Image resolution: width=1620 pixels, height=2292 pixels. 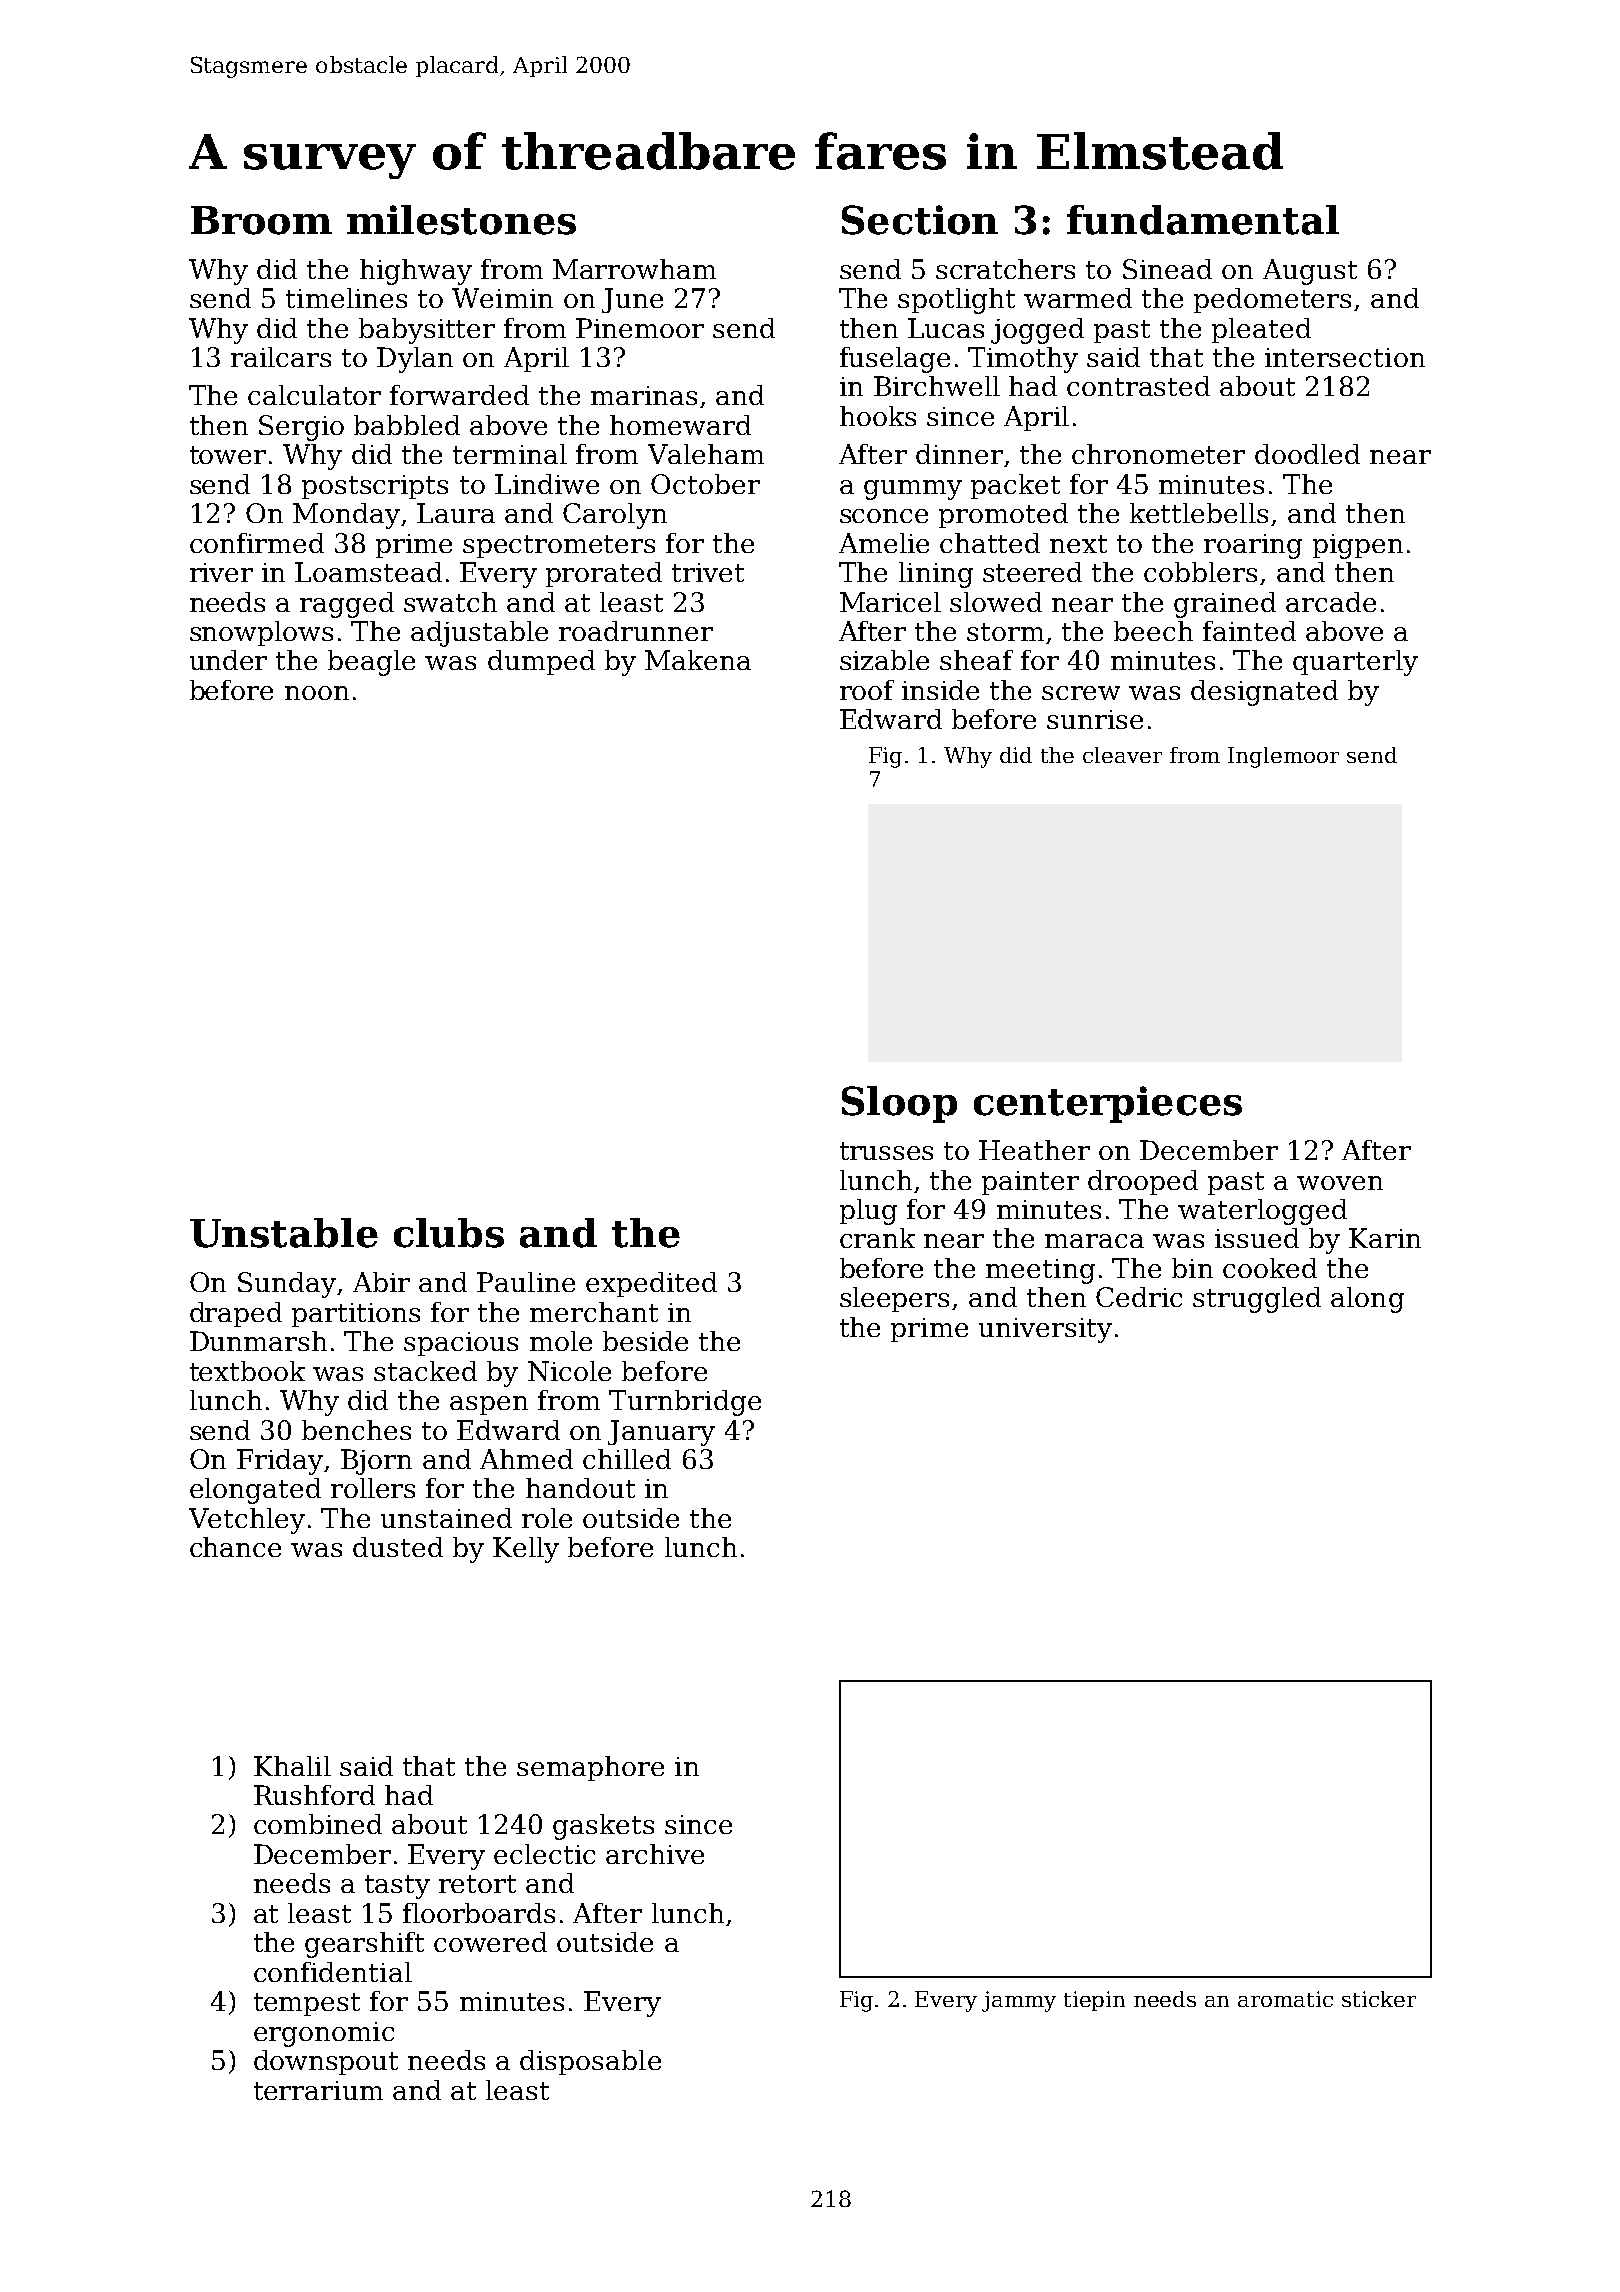 What do you see at coordinates (590, 2062) in the page?
I see `disposable` at bounding box center [590, 2062].
